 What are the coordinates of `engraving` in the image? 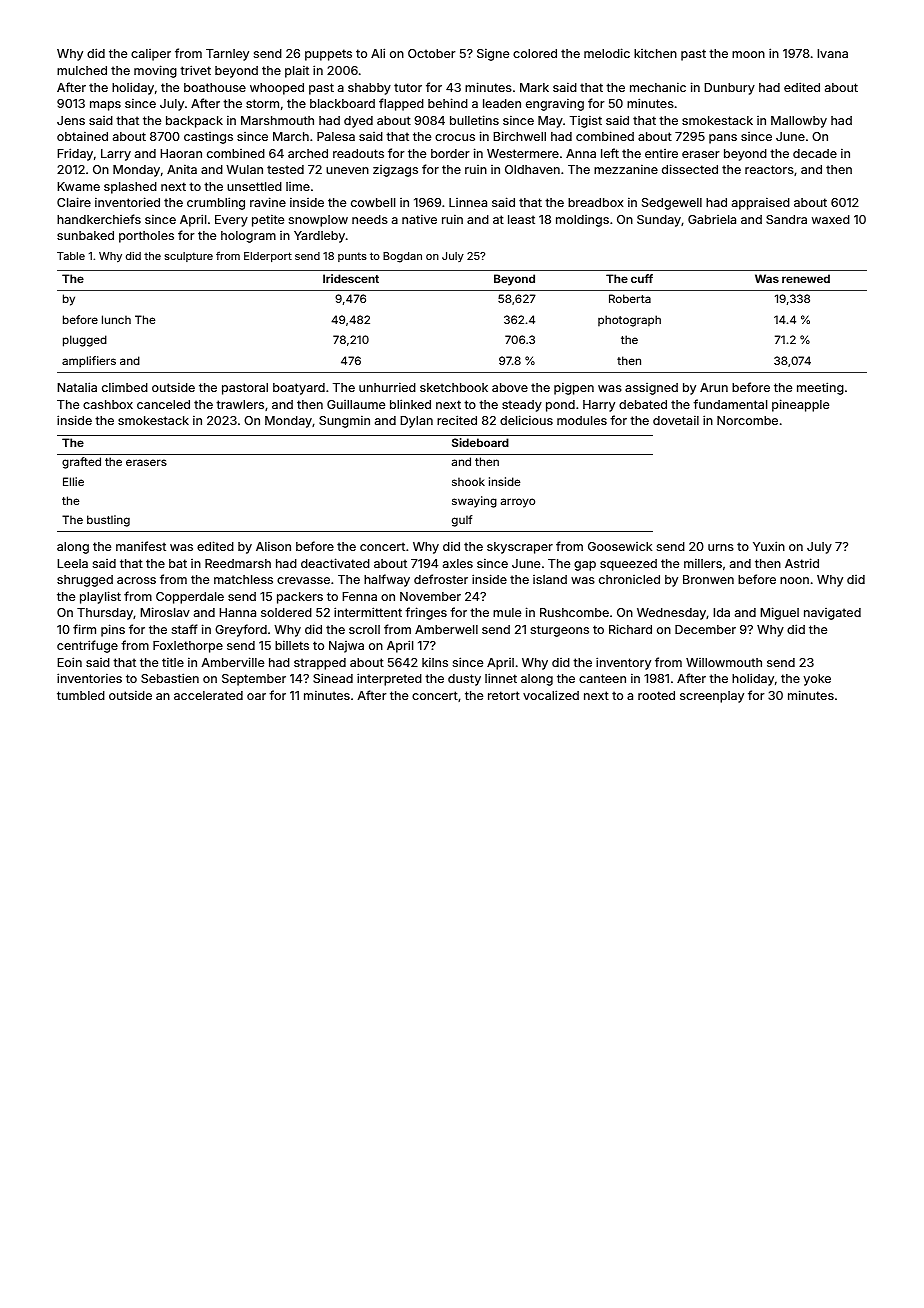 It's located at (555, 104).
